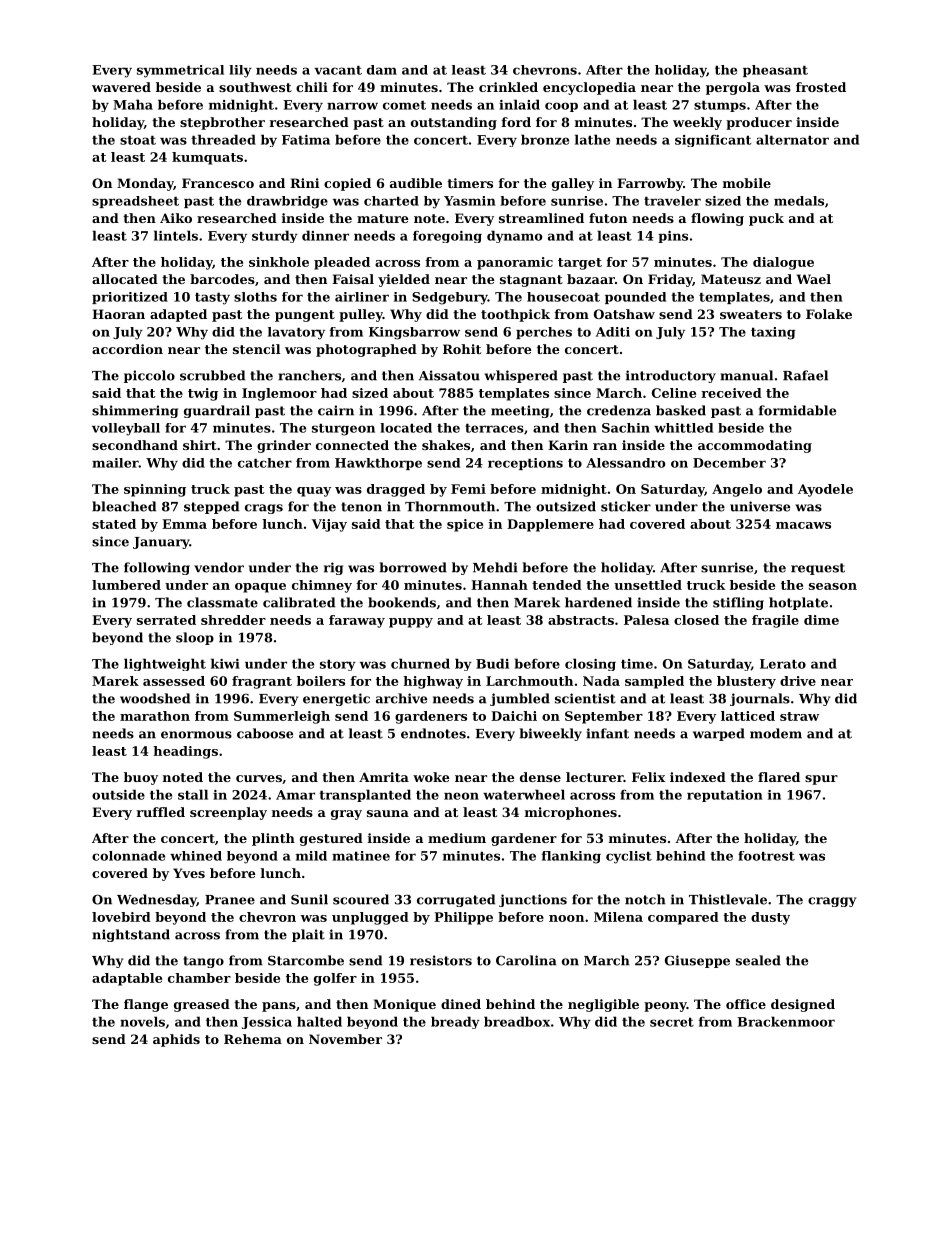 The width and height of the document is (952, 1233). I want to click on universe, so click(760, 506).
